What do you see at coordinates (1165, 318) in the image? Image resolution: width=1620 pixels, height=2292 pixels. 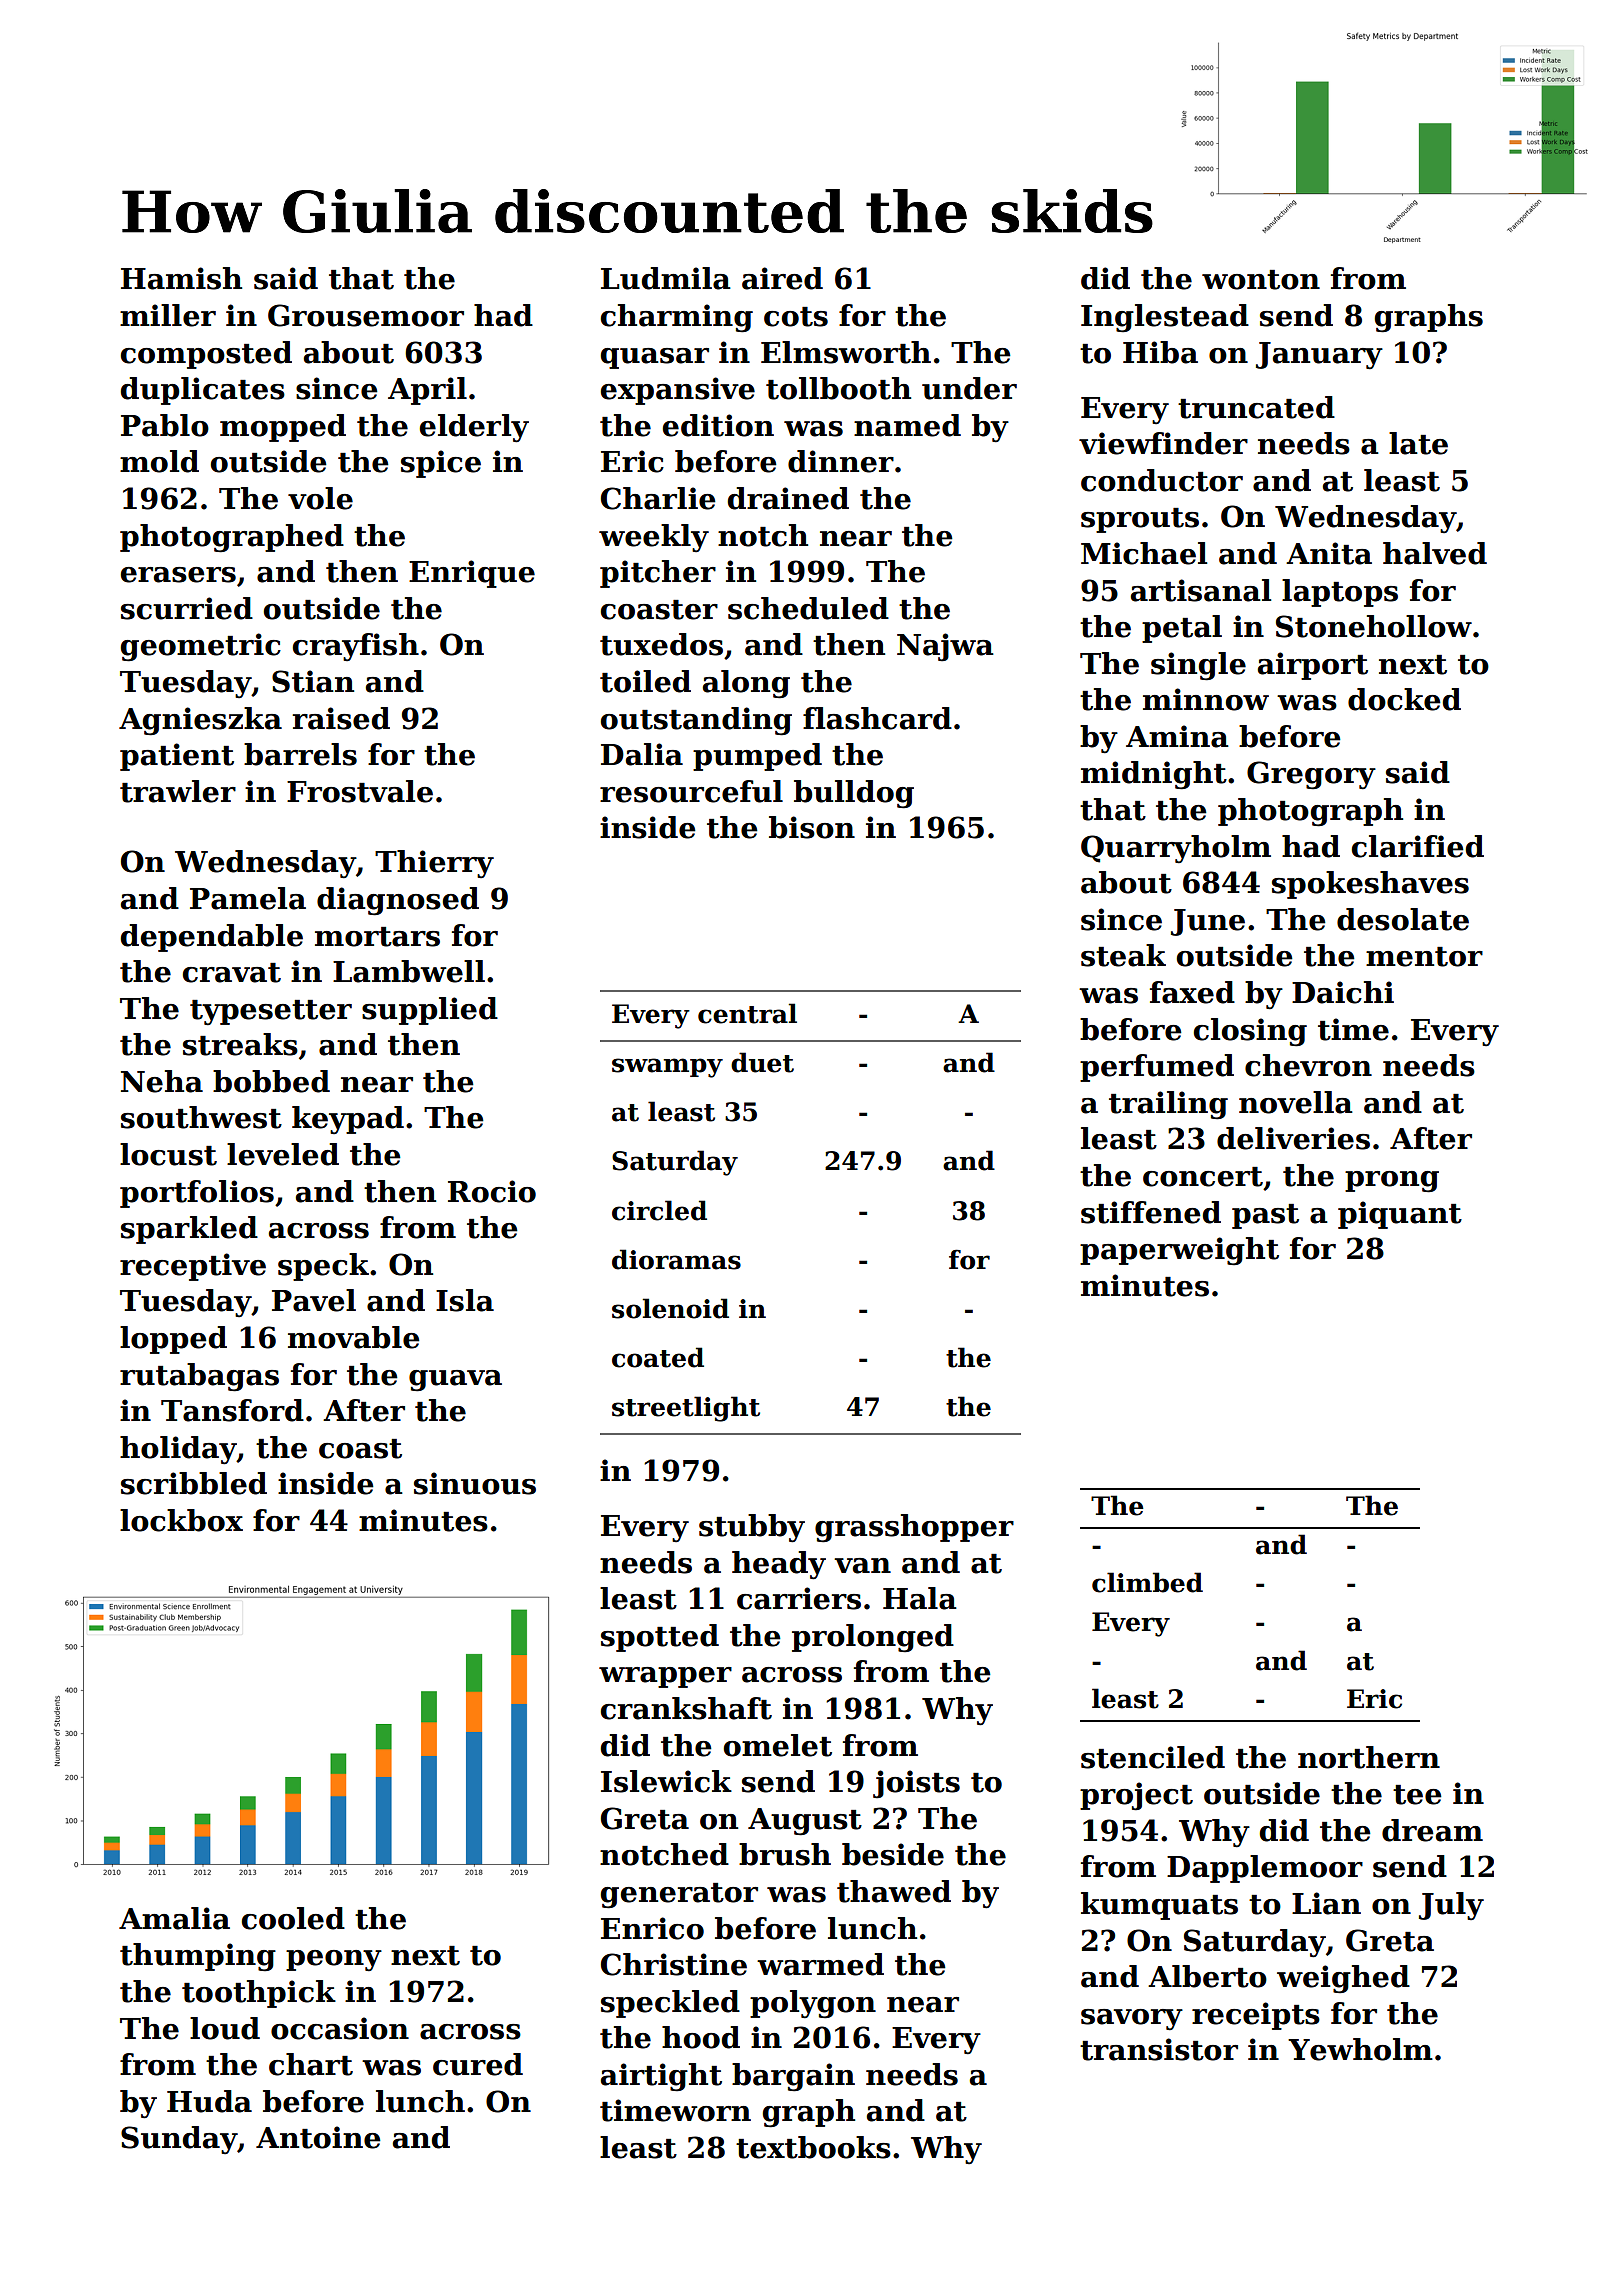 I see `Inglestead` at bounding box center [1165, 318].
